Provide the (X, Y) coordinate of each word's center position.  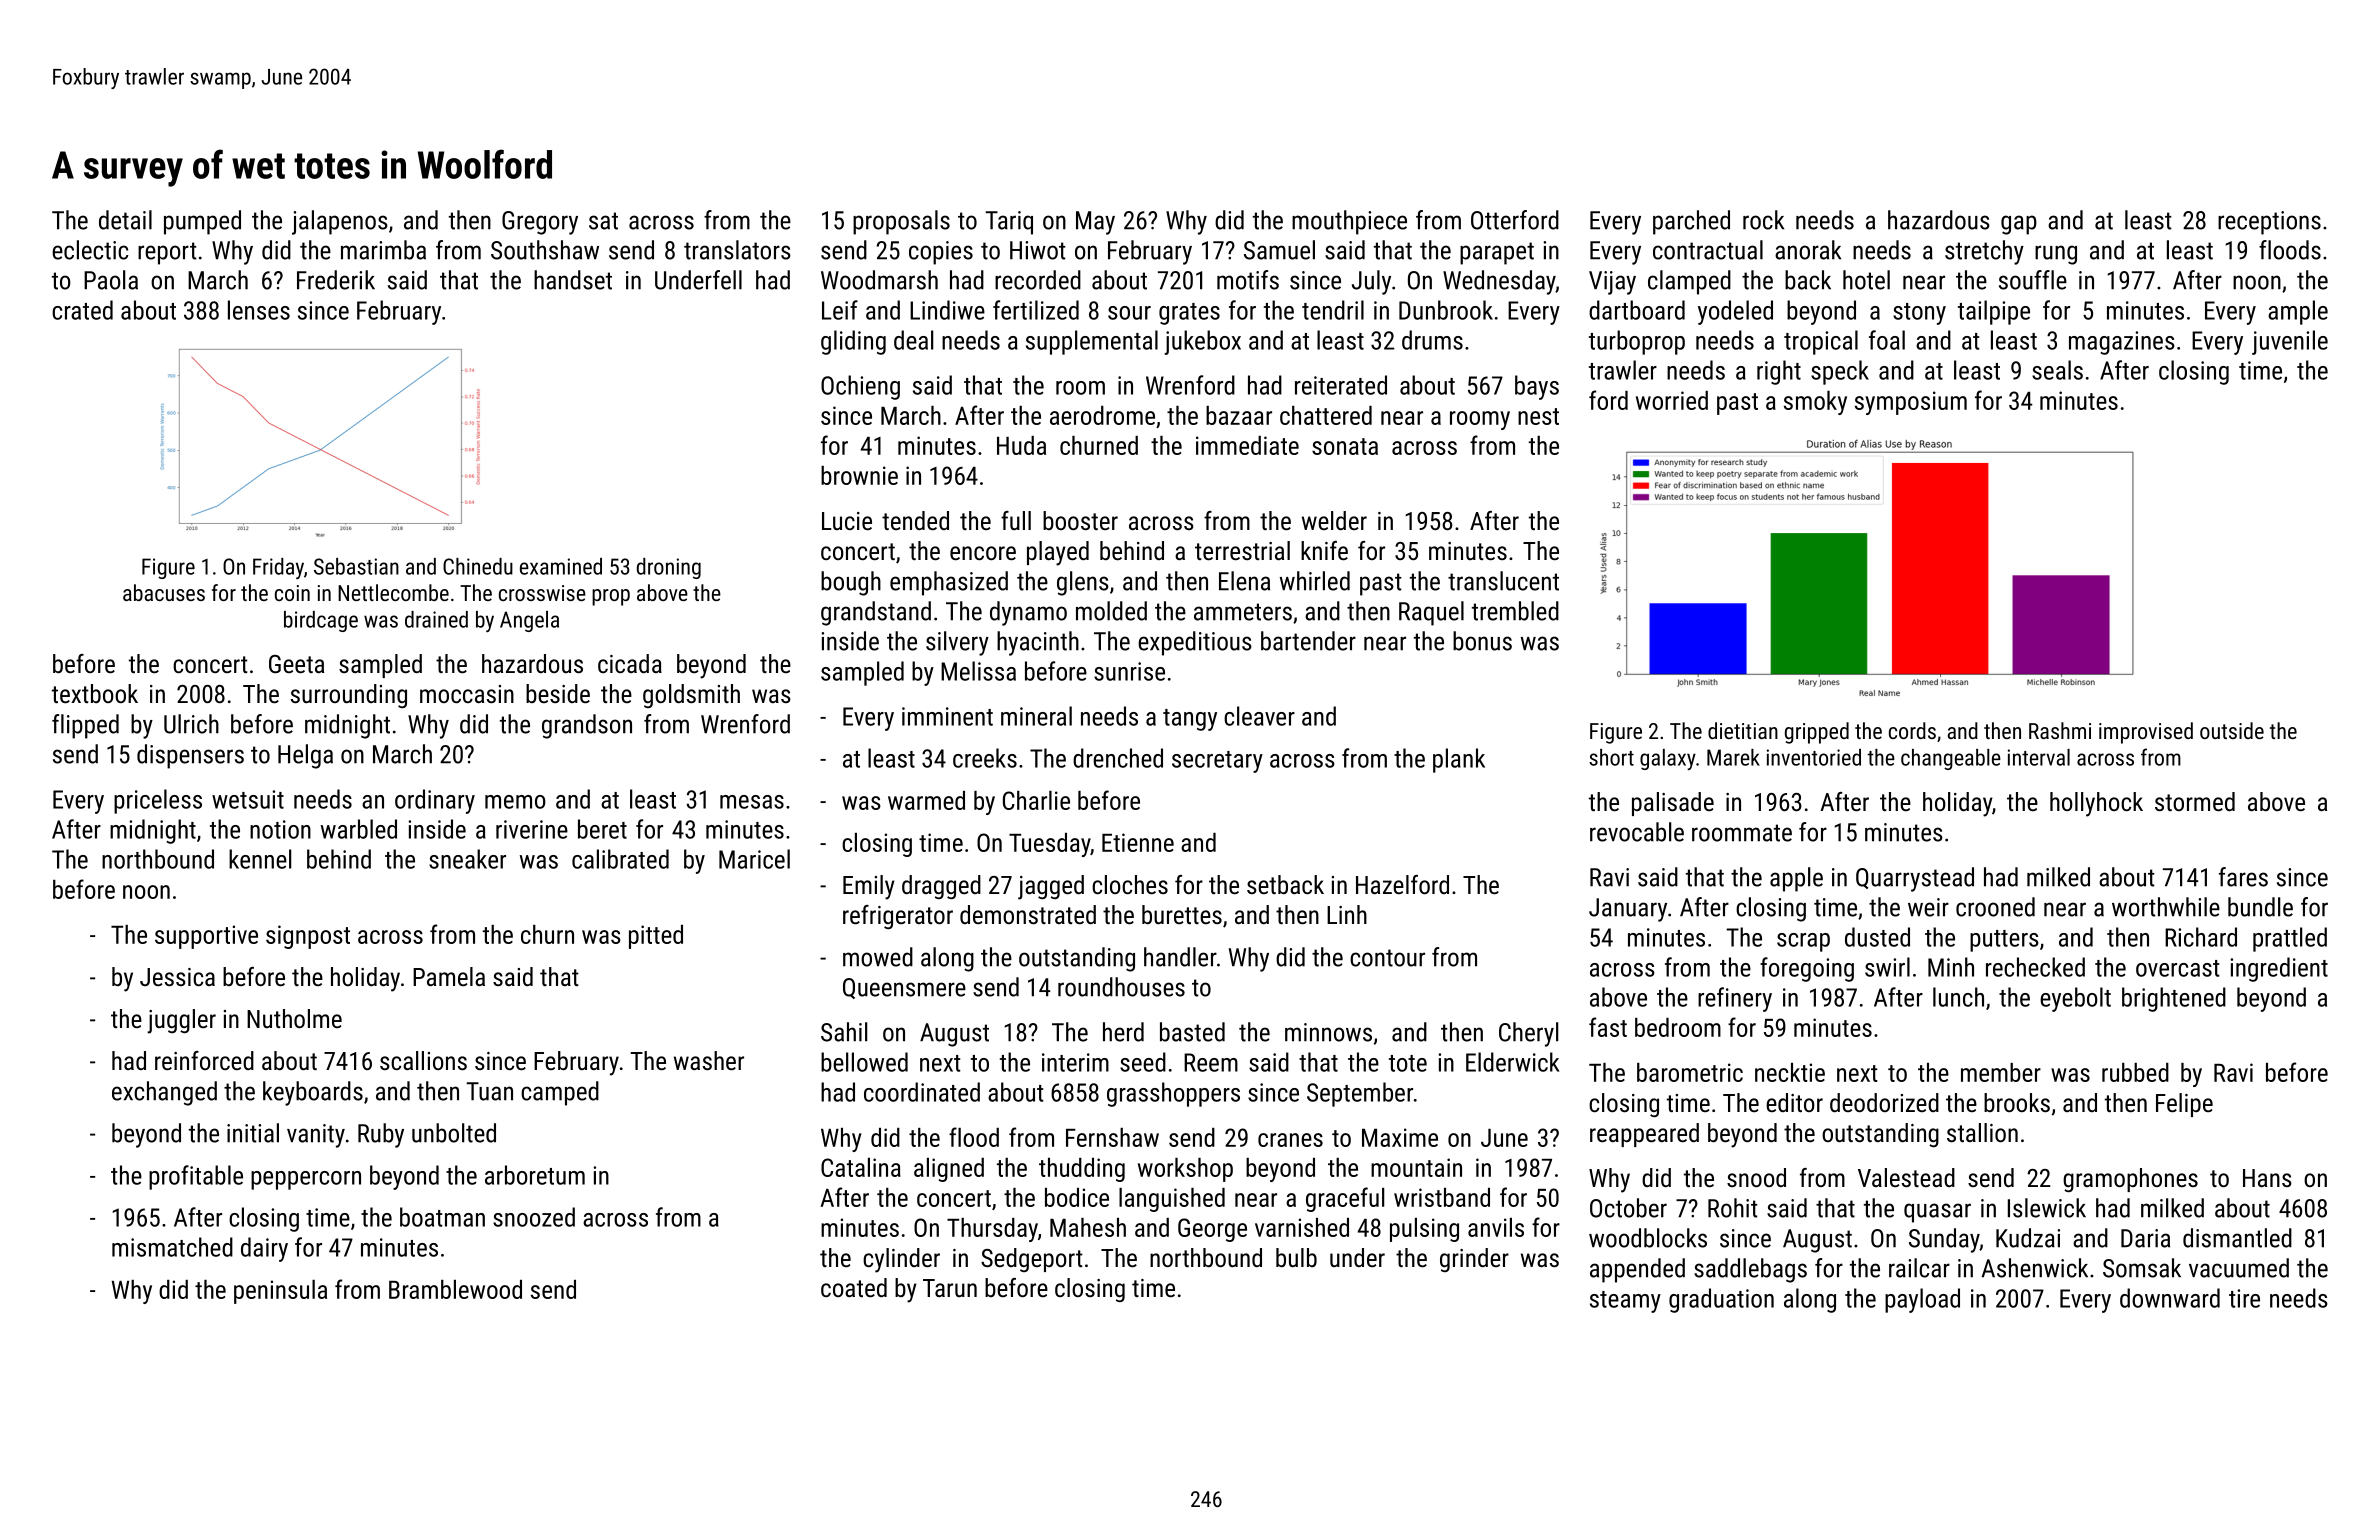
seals (2057, 370)
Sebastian (356, 566)
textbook (95, 693)
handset (573, 280)
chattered (1326, 415)
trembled (1515, 611)
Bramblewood (455, 1289)
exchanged (164, 1093)
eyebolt (2075, 999)
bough (851, 583)
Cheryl (1528, 1034)
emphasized (949, 583)
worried (1672, 400)
